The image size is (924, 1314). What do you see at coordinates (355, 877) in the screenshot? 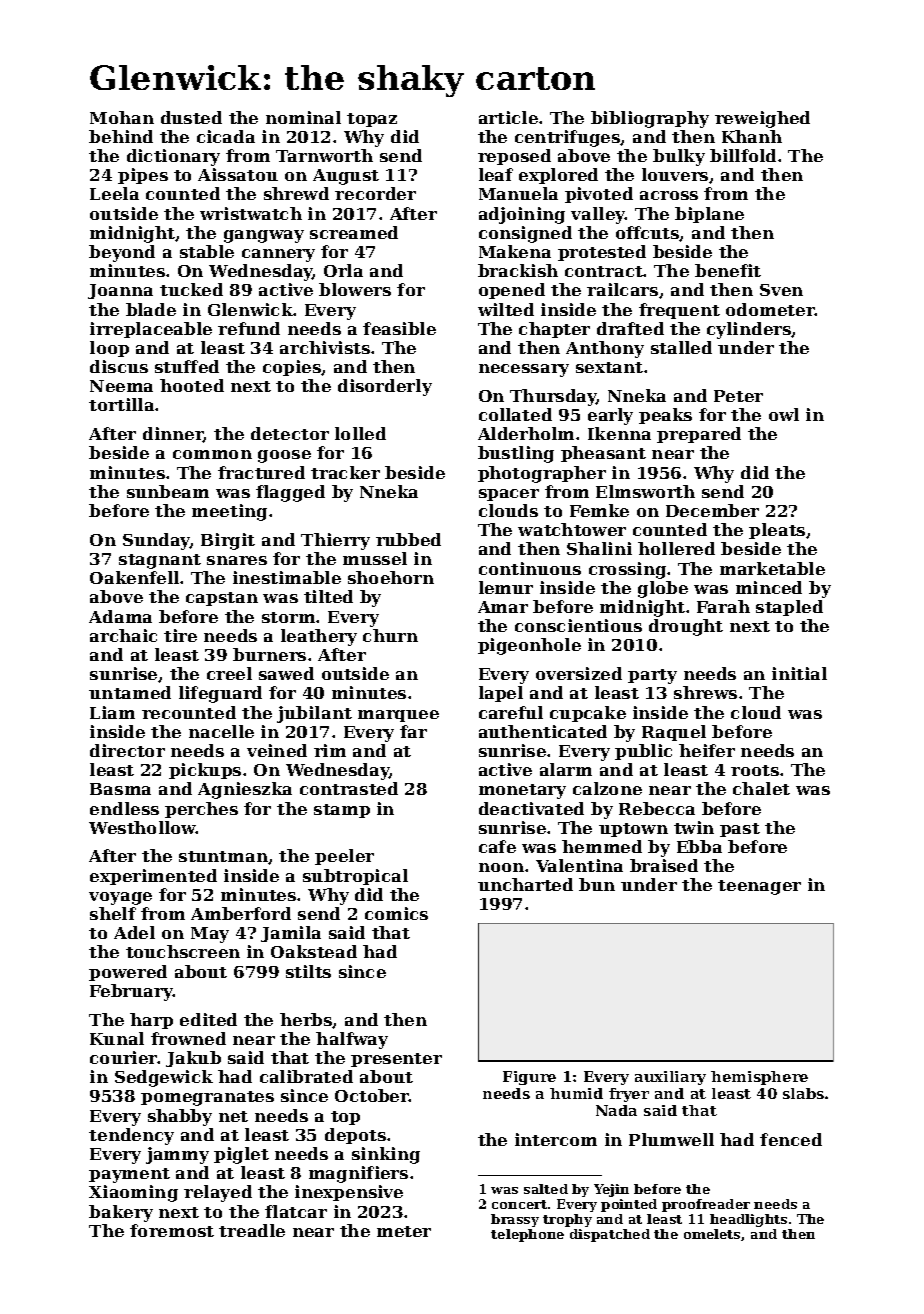
I see `subtropical` at bounding box center [355, 877].
